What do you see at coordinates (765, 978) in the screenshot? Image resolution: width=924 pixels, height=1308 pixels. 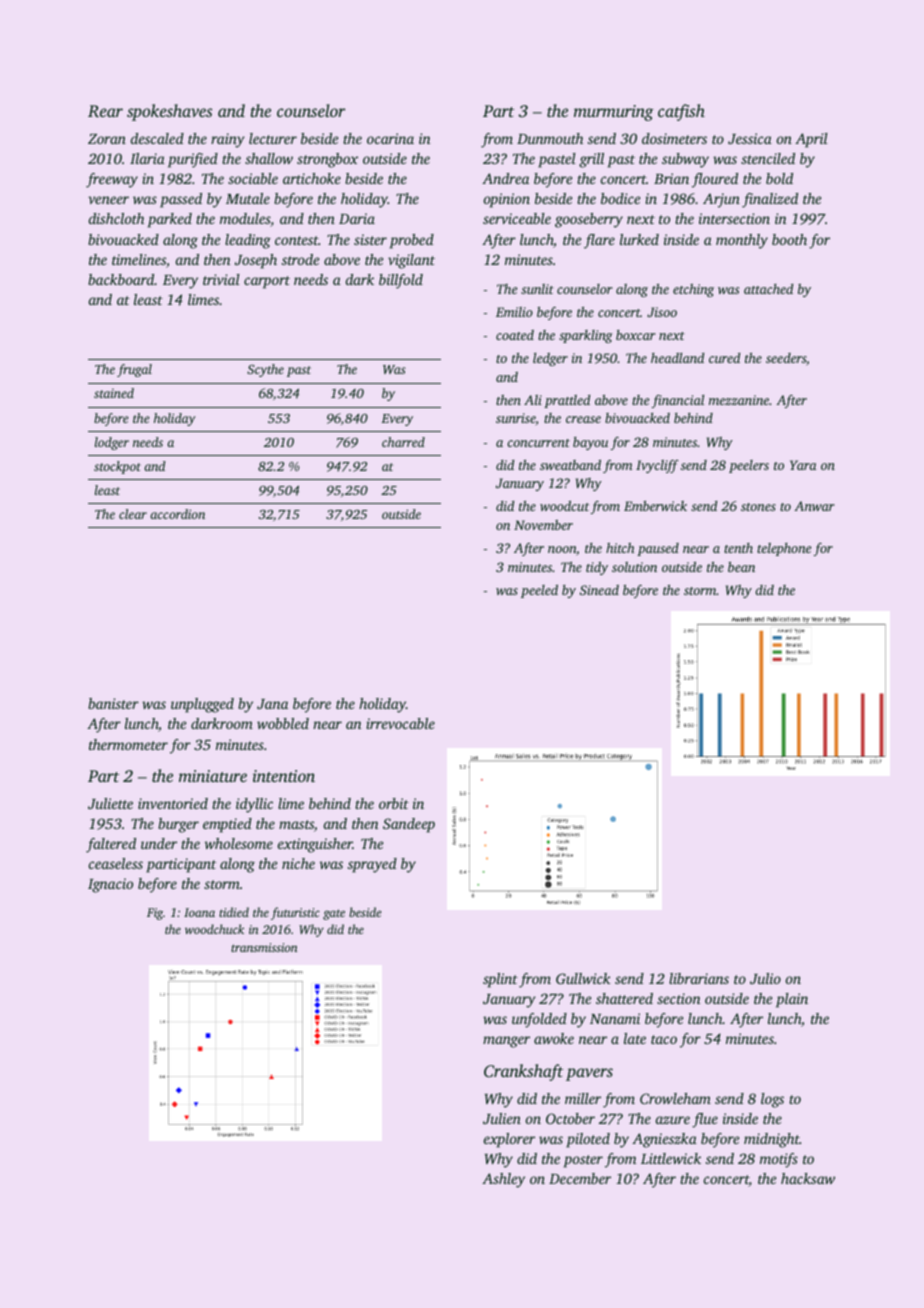 I see `Julio` at bounding box center [765, 978].
